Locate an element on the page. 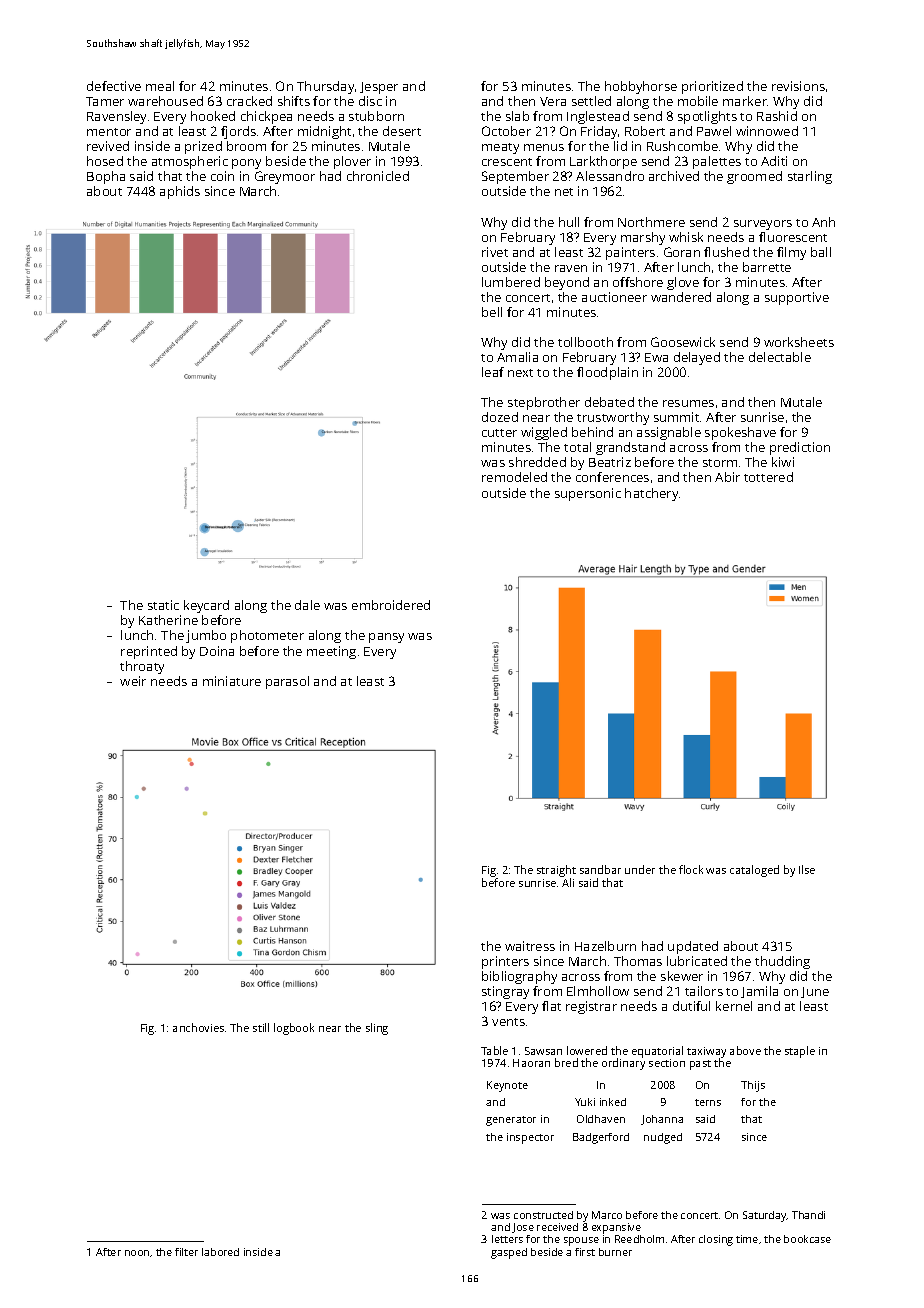 This page has height=1308, width=924. aphids is located at coordinates (180, 192).
